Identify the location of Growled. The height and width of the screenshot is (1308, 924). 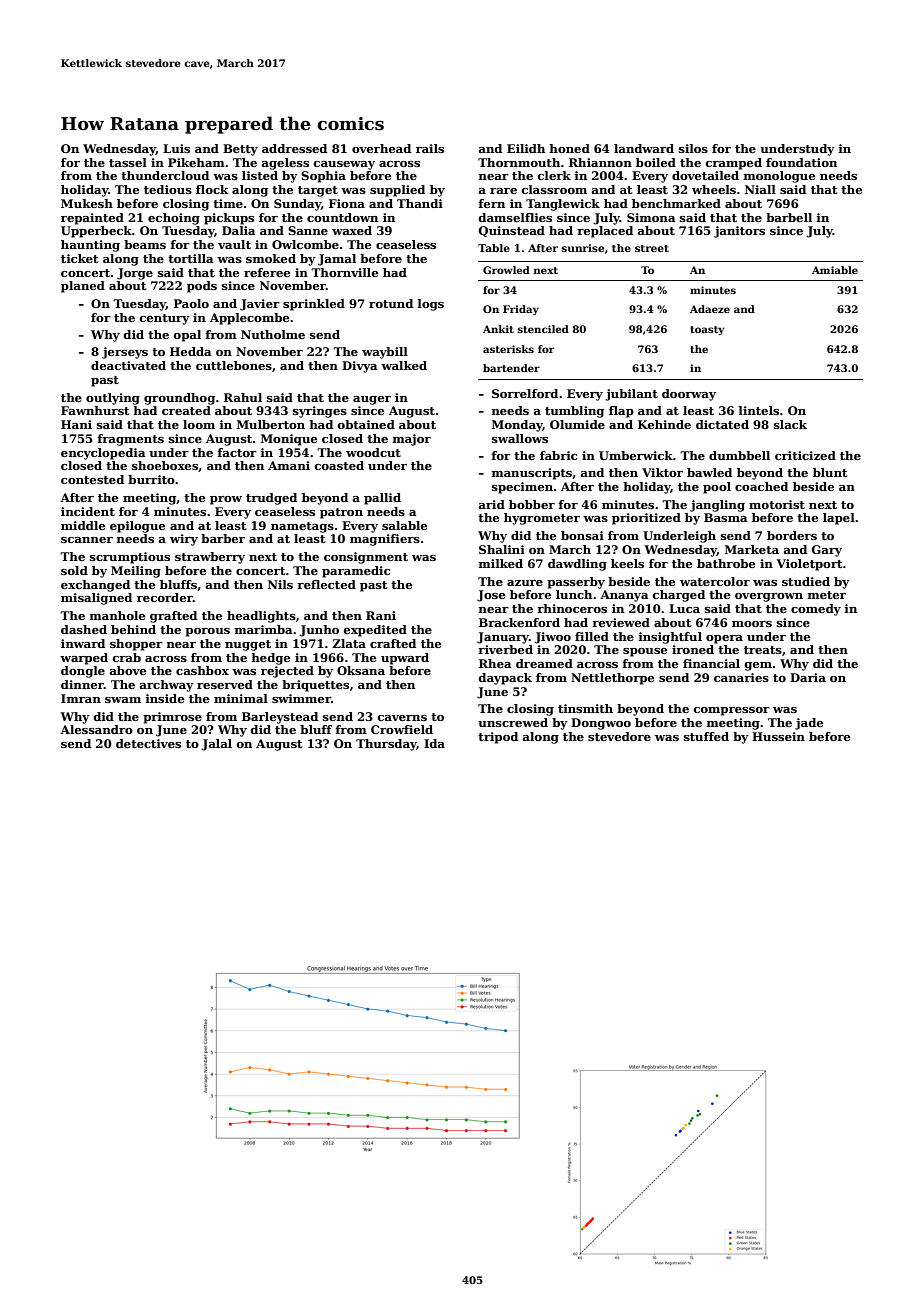
(506, 270).
